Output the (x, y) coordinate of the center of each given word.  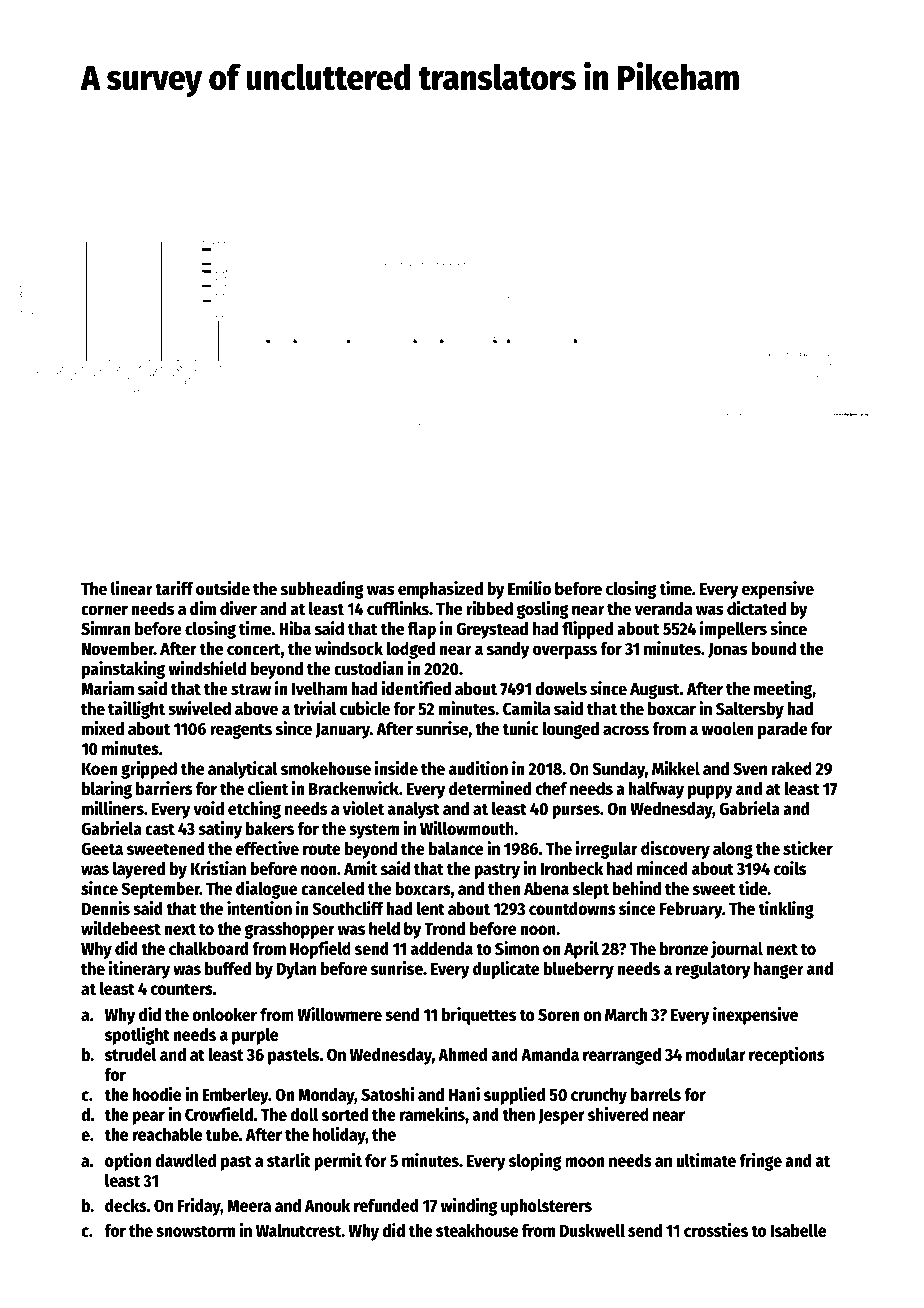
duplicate (506, 970)
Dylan (296, 970)
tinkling (786, 910)
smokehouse (326, 768)
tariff (174, 588)
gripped (149, 770)
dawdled (185, 1160)
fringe (760, 1162)
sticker (808, 848)
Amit (360, 868)
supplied (514, 1096)
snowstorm (195, 1231)
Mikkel (676, 768)
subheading (322, 590)
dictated (756, 608)
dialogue (267, 890)
